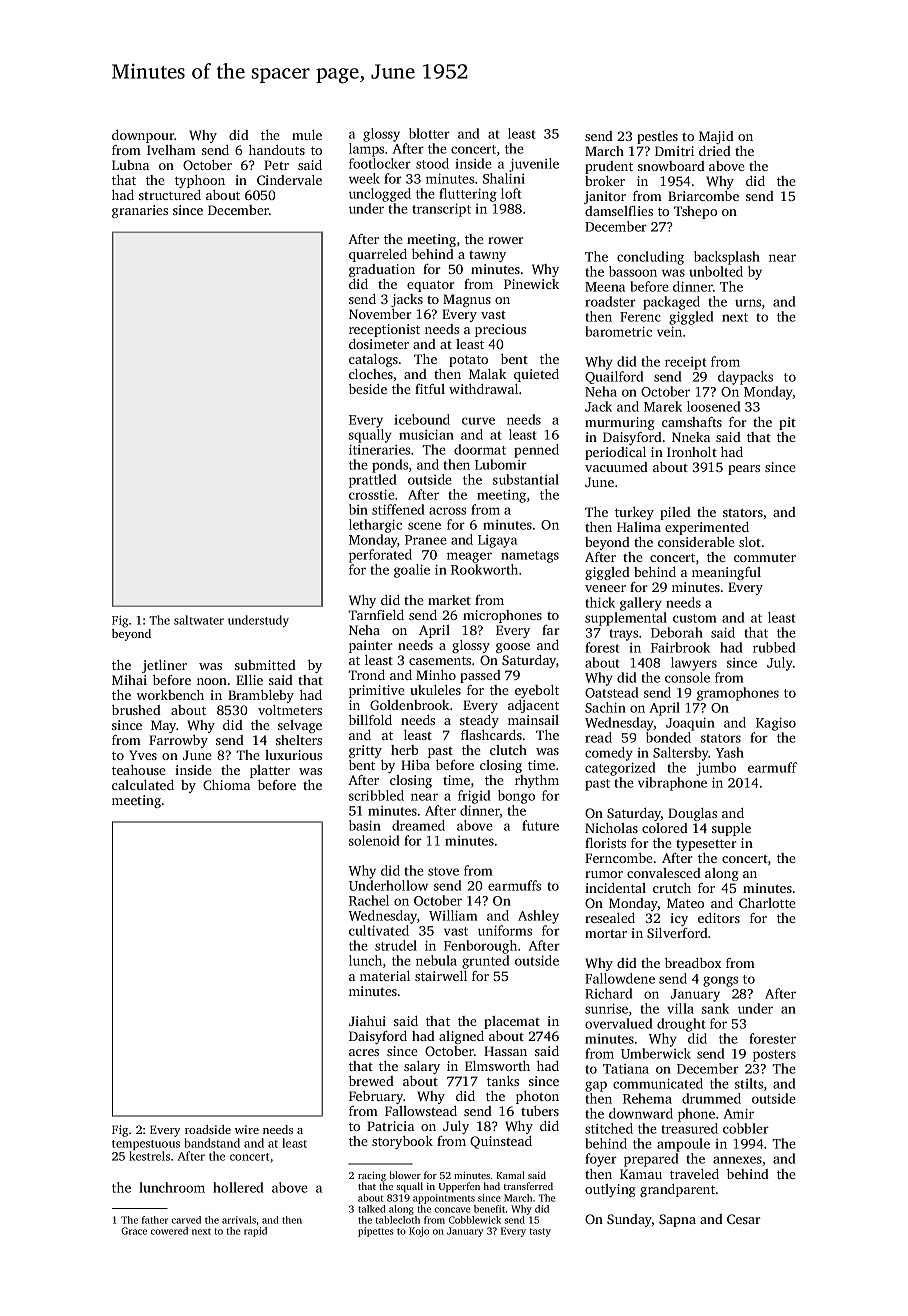 The width and height of the image is (908, 1316). I want to click on Pranee, so click(426, 540).
